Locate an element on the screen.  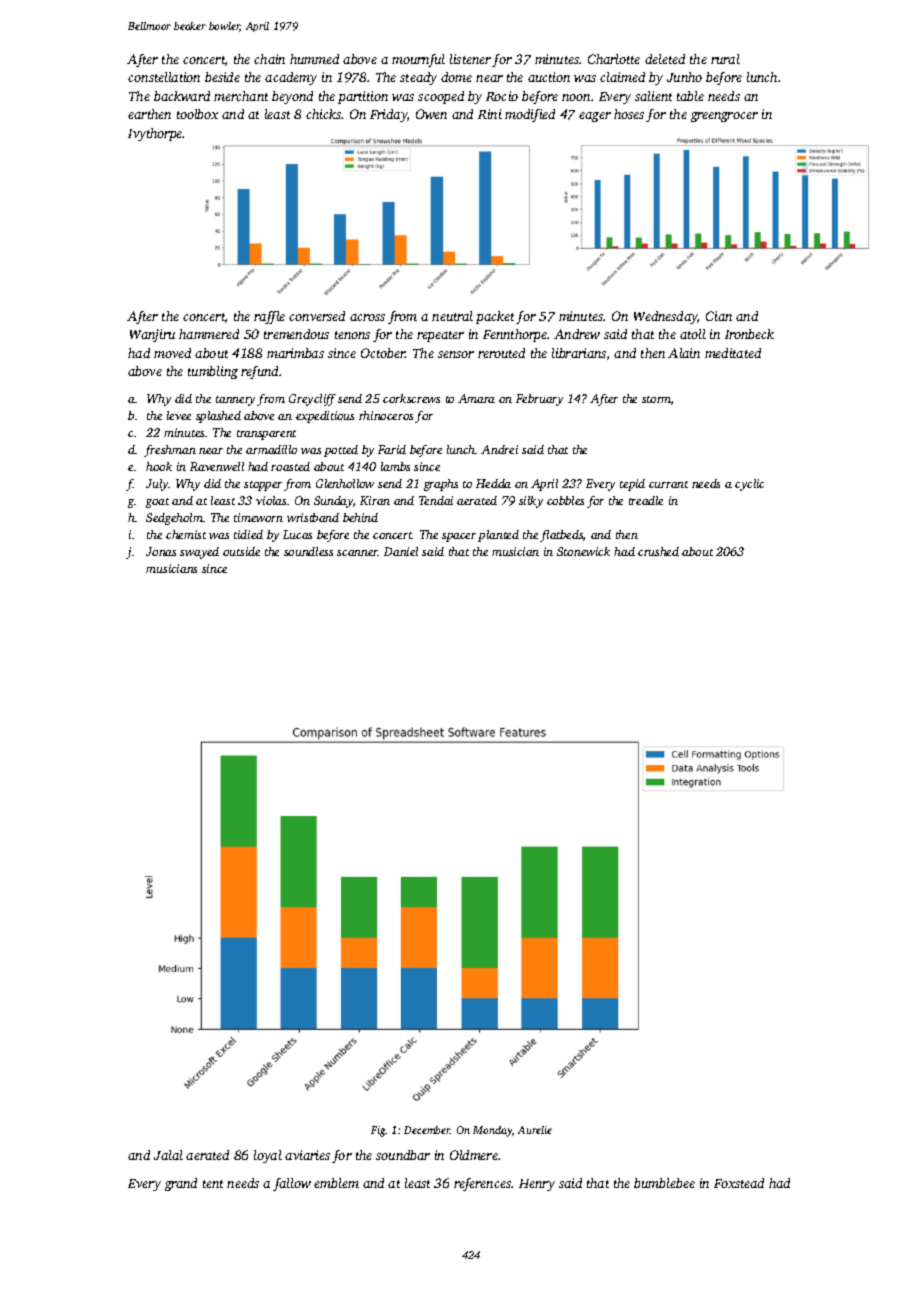
aviaries is located at coordinates (307, 1155).
